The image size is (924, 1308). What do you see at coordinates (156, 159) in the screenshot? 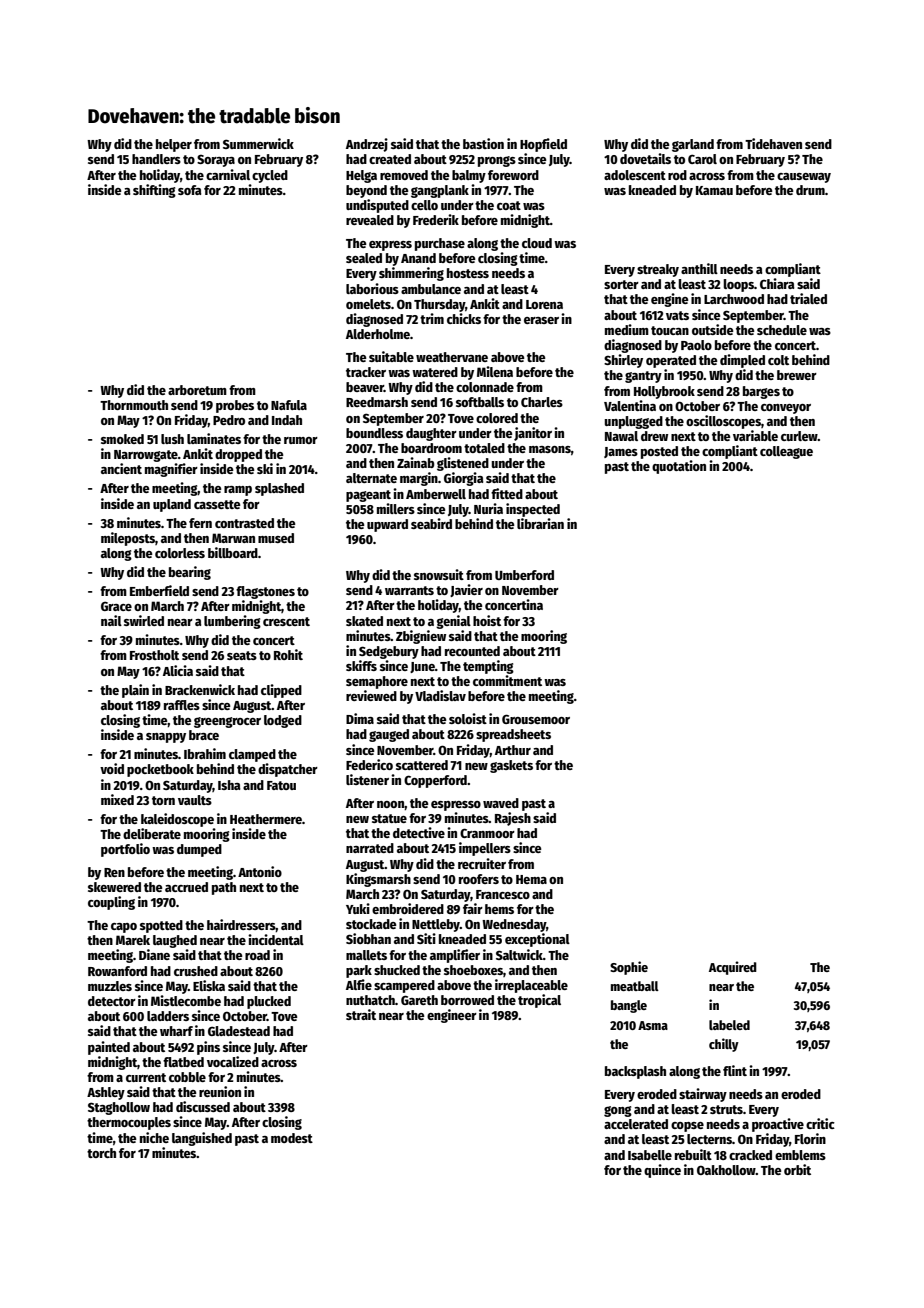
I see `handlers` at bounding box center [156, 159].
